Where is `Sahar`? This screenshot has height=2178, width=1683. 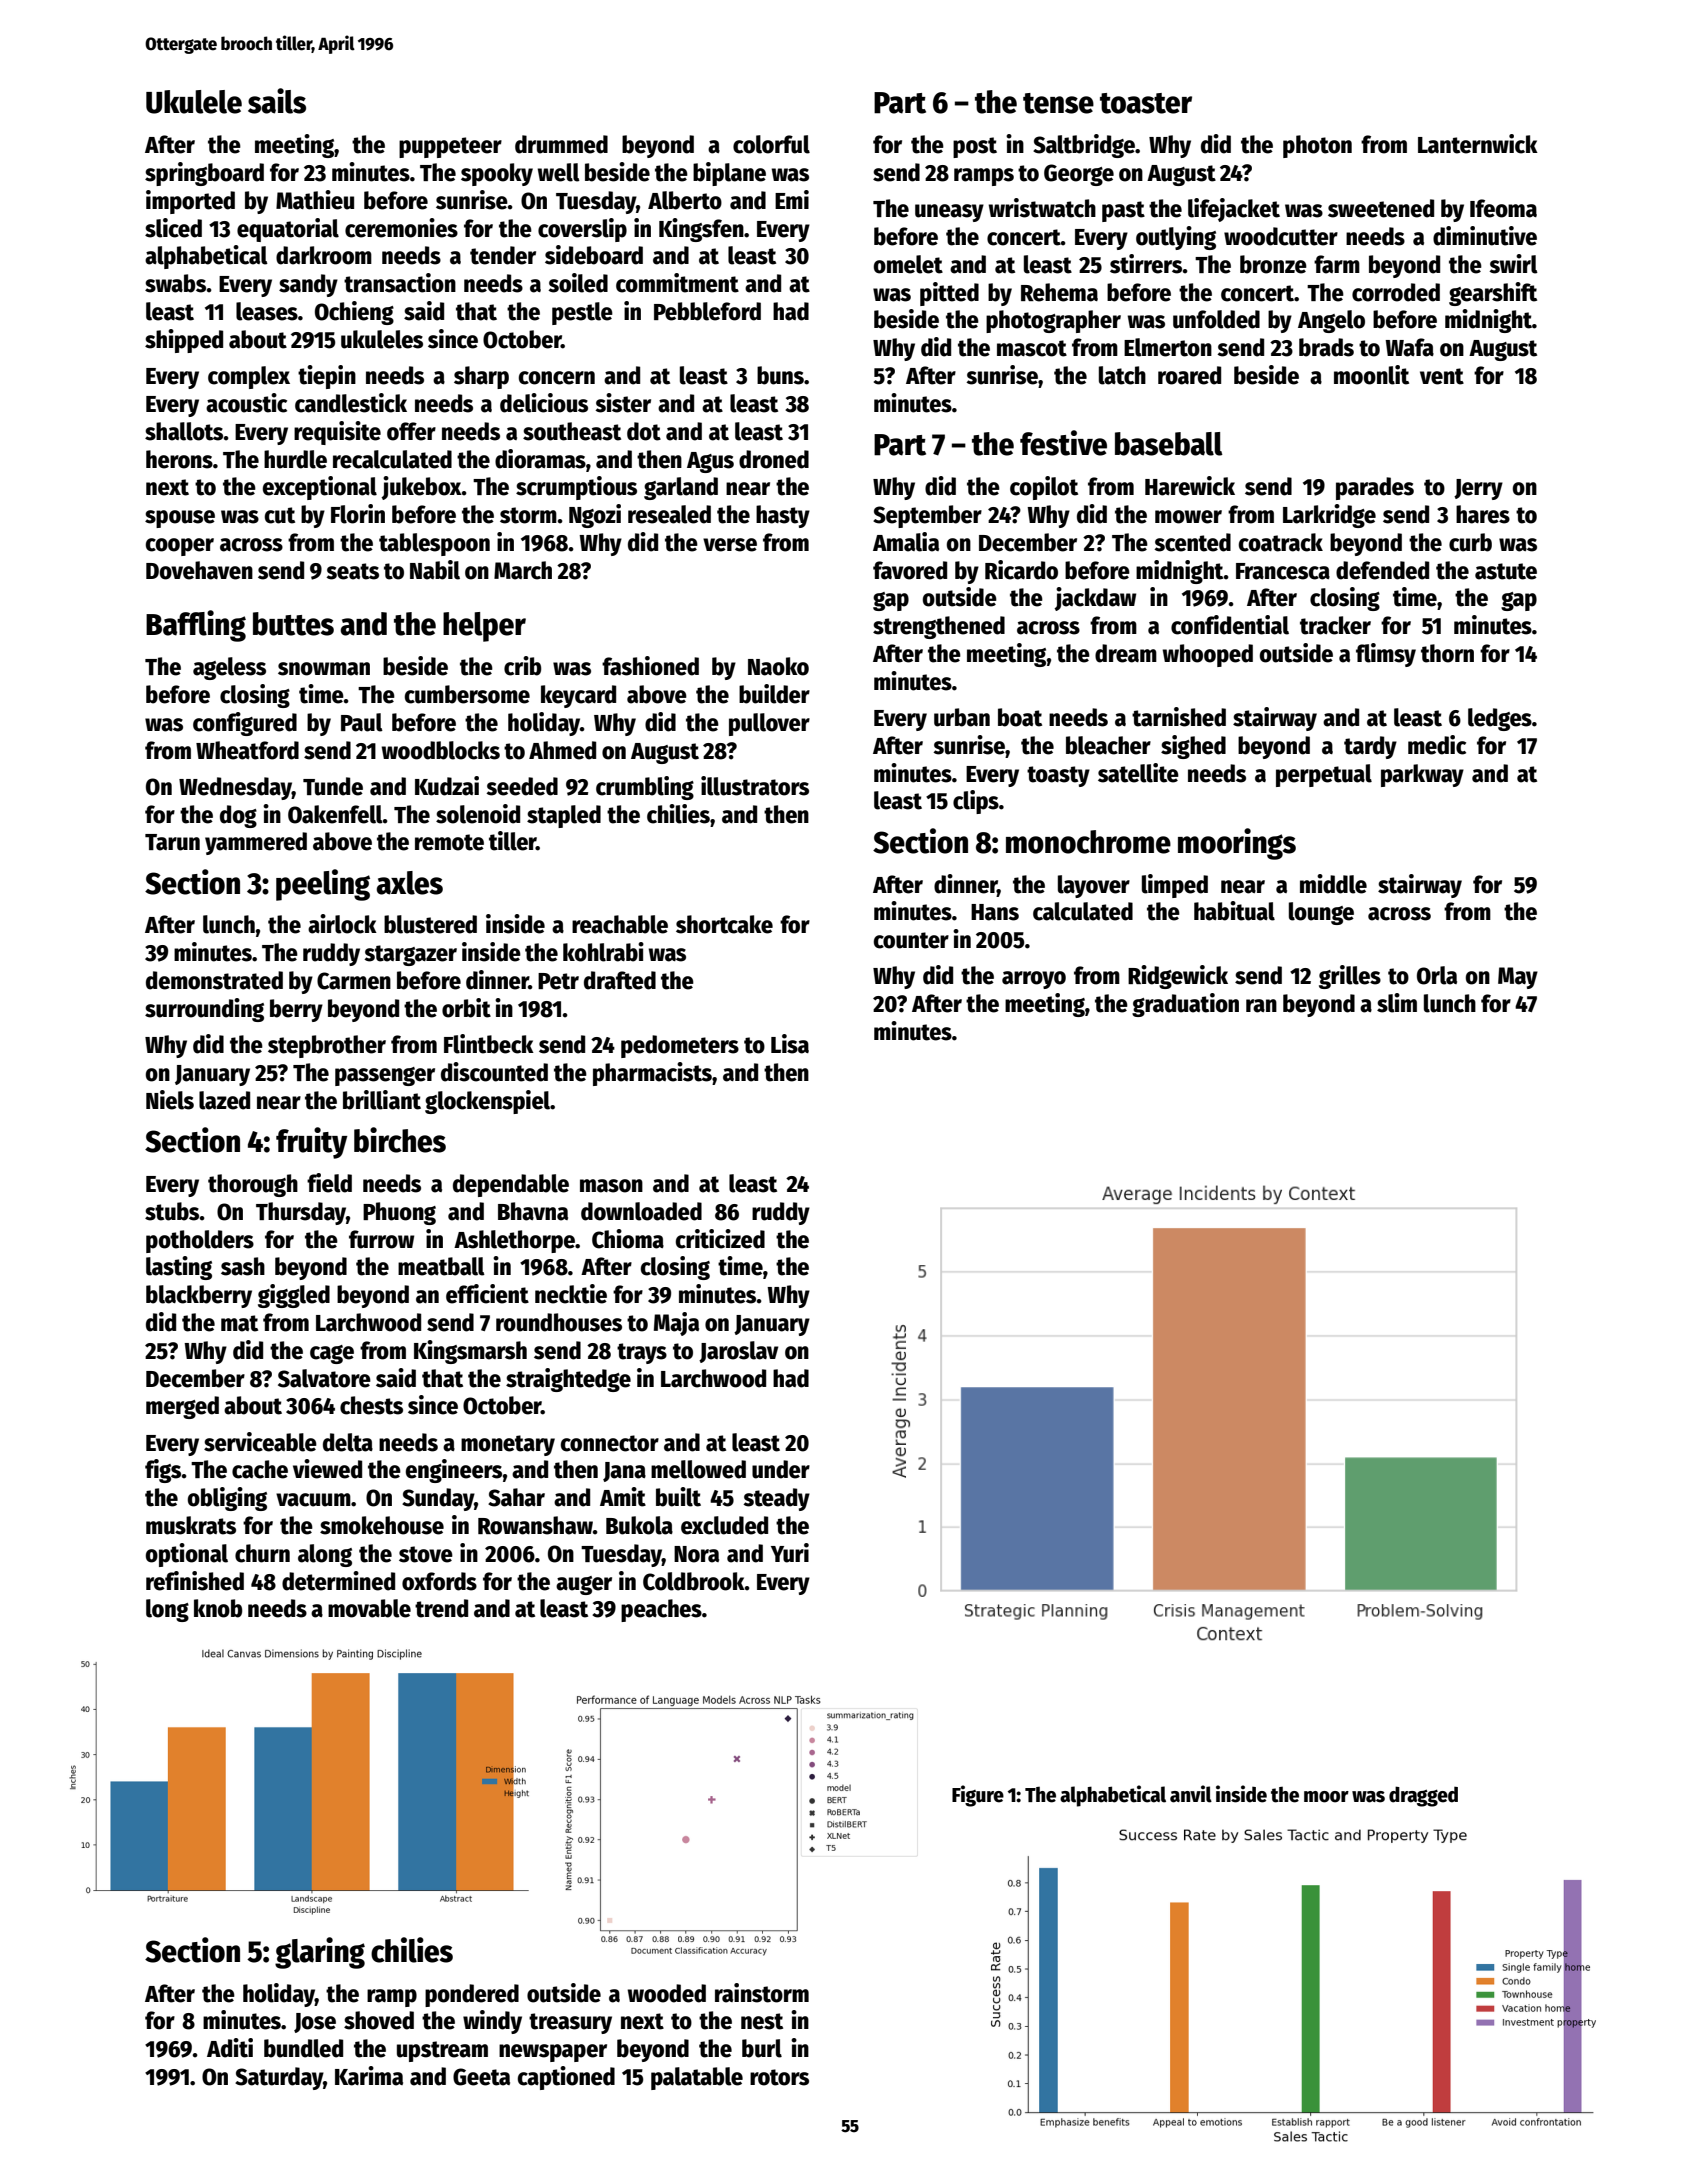 Sahar is located at coordinates (516, 1497).
